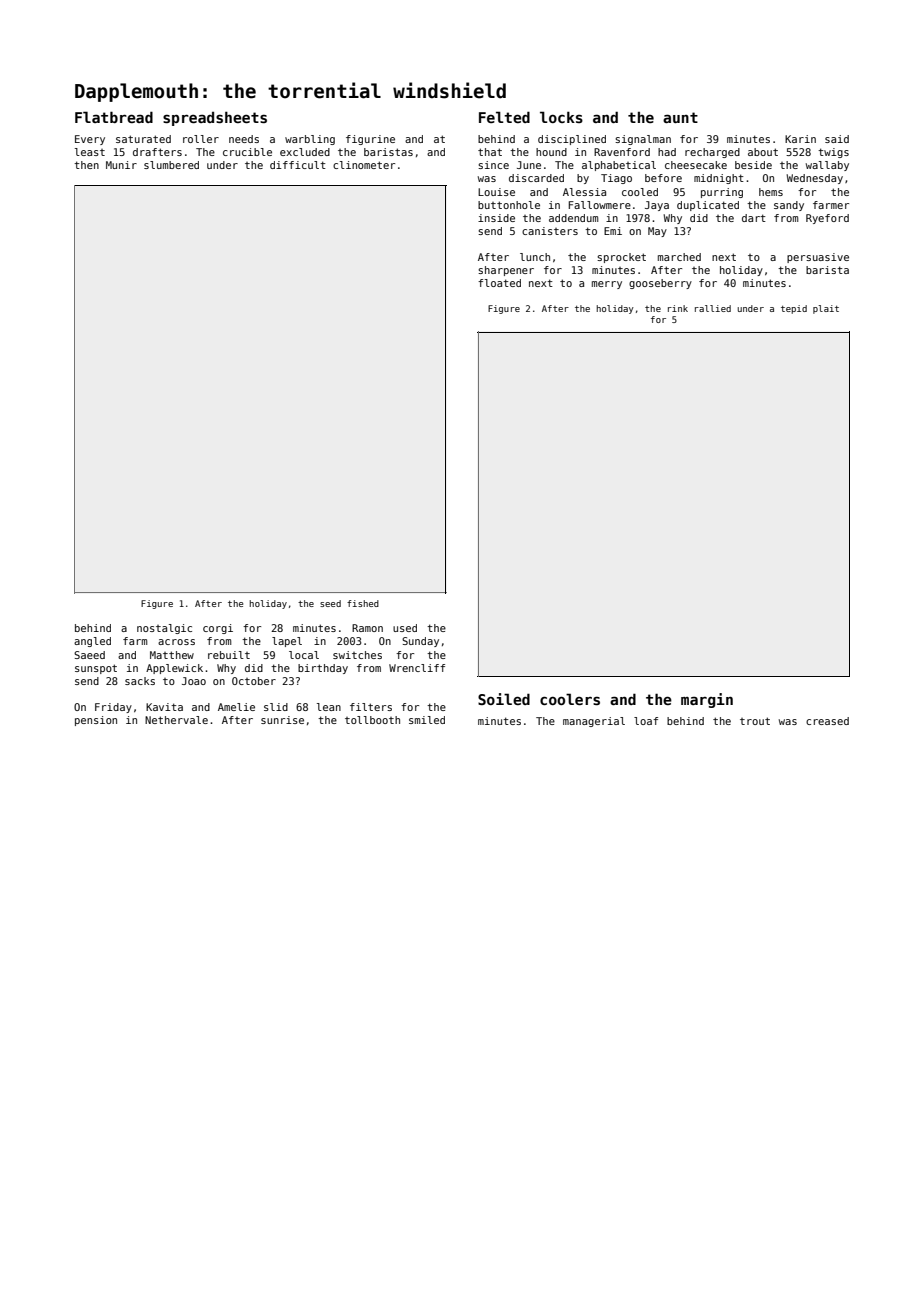 The width and height of the screenshot is (924, 1308). What do you see at coordinates (827, 219) in the screenshot?
I see `Ryeford` at bounding box center [827, 219].
